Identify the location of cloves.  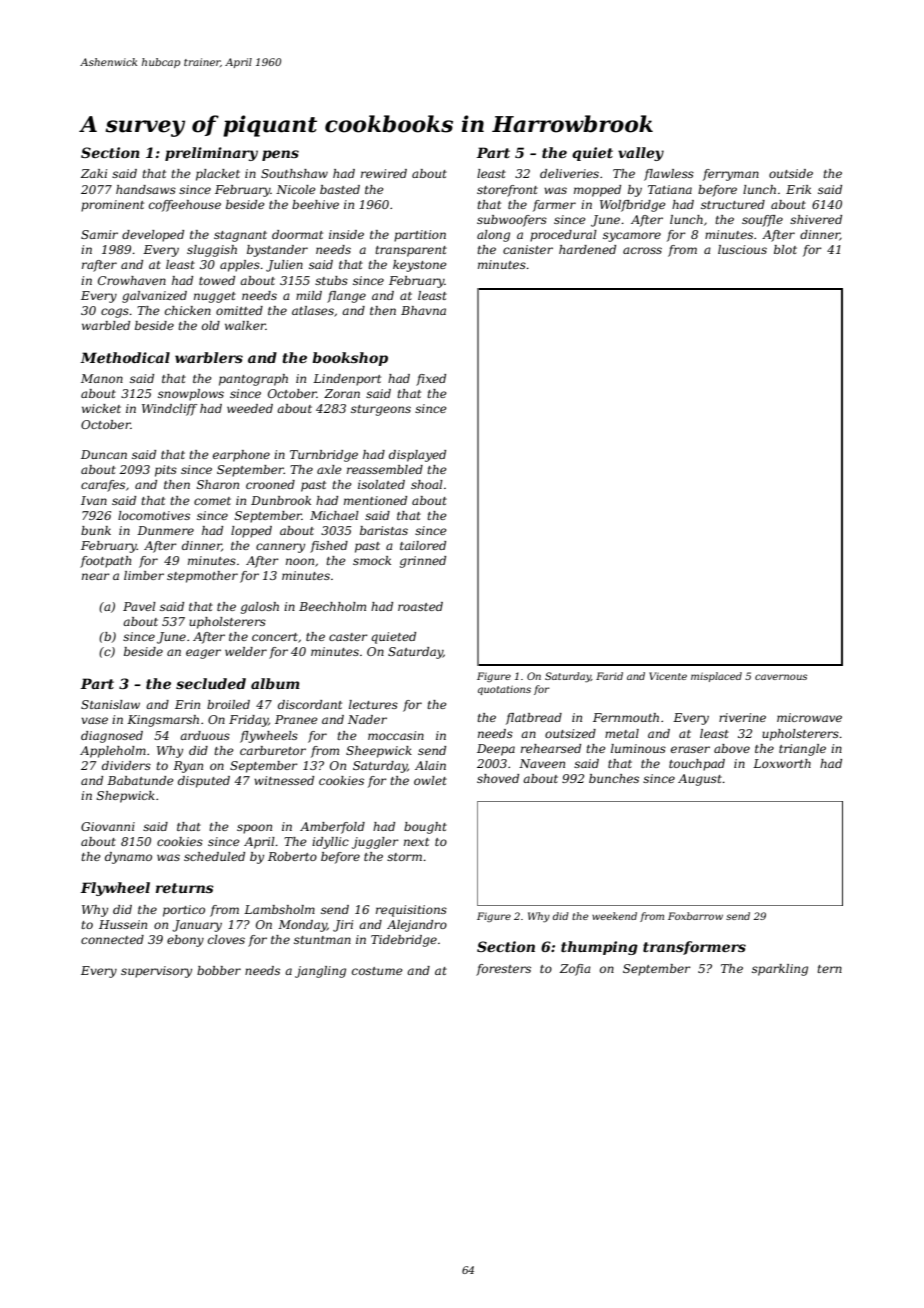
(226, 939).
